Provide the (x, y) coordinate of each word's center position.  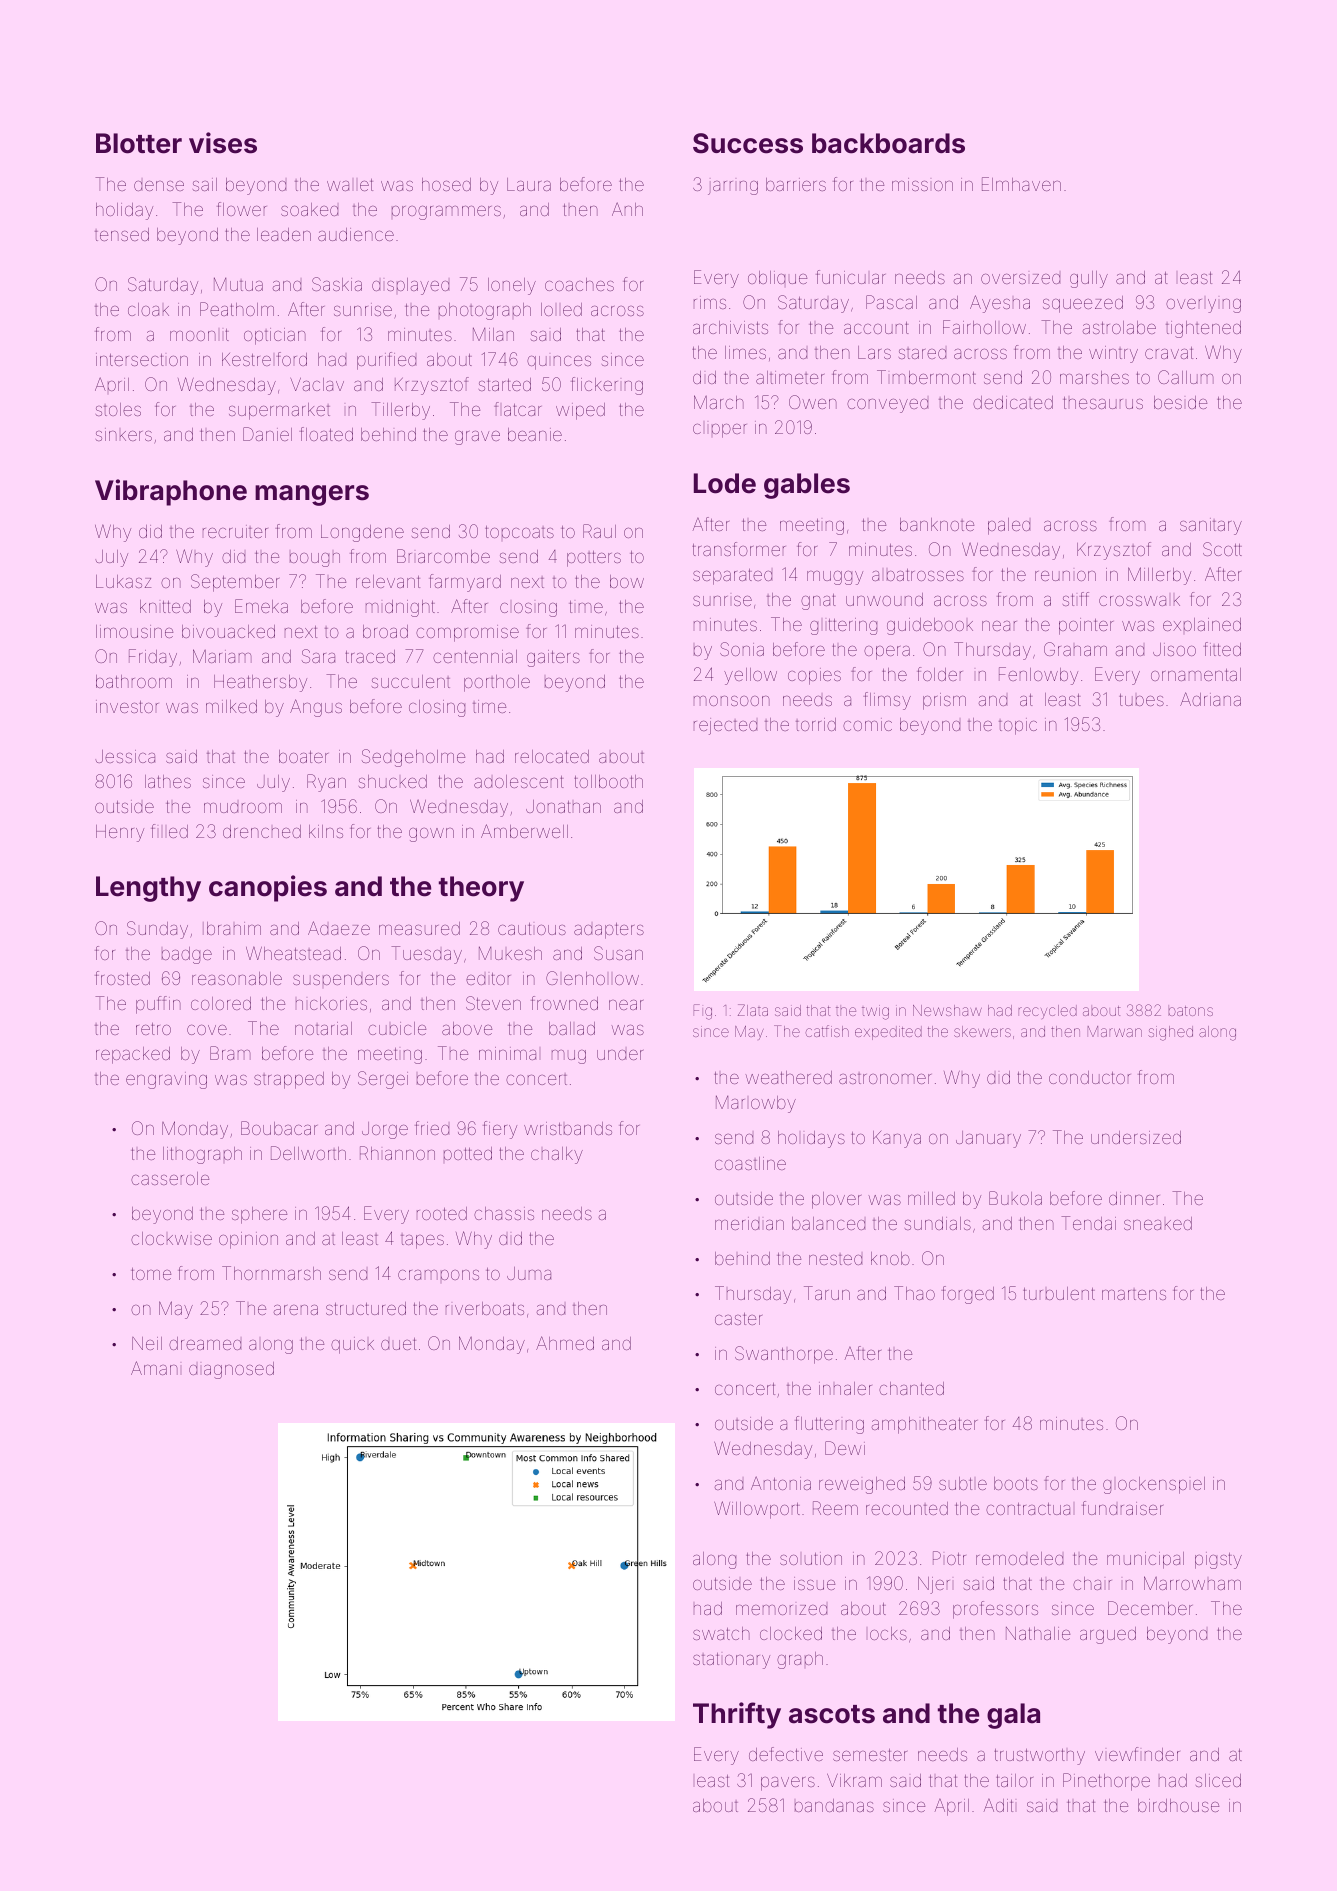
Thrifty (737, 1715)
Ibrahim (232, 928)
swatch (721, 1633)
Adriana (1210, 699)
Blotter (139, 143)
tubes (1141, 700)
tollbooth (608, 781)
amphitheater (924, 1425)
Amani (154, 1368)
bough (315, 560)
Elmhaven (1021, 184)
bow (627, 581)
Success (748, 143)
